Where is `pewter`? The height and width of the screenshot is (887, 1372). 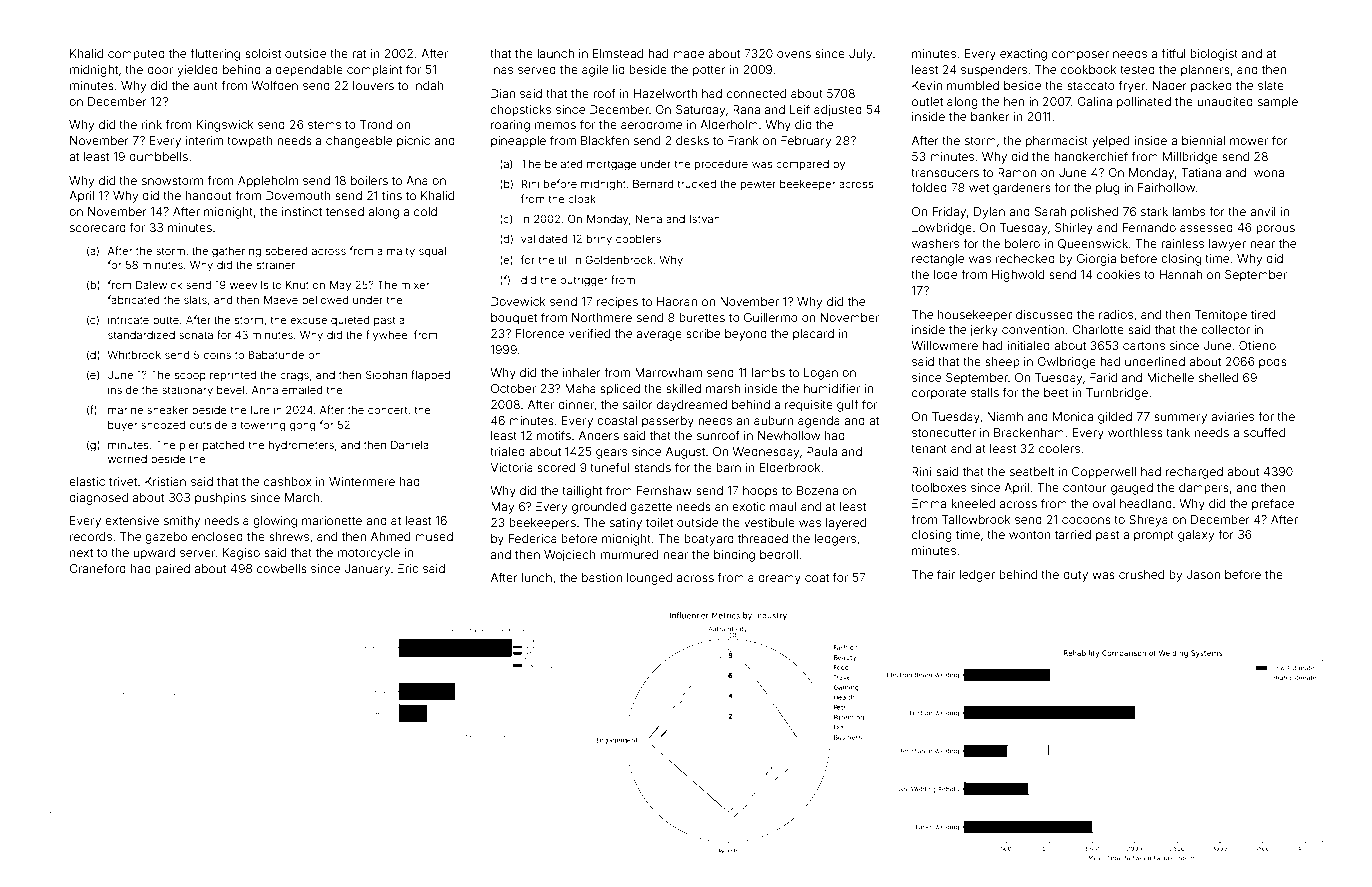
pewter is located at coordinates (758, 185).
